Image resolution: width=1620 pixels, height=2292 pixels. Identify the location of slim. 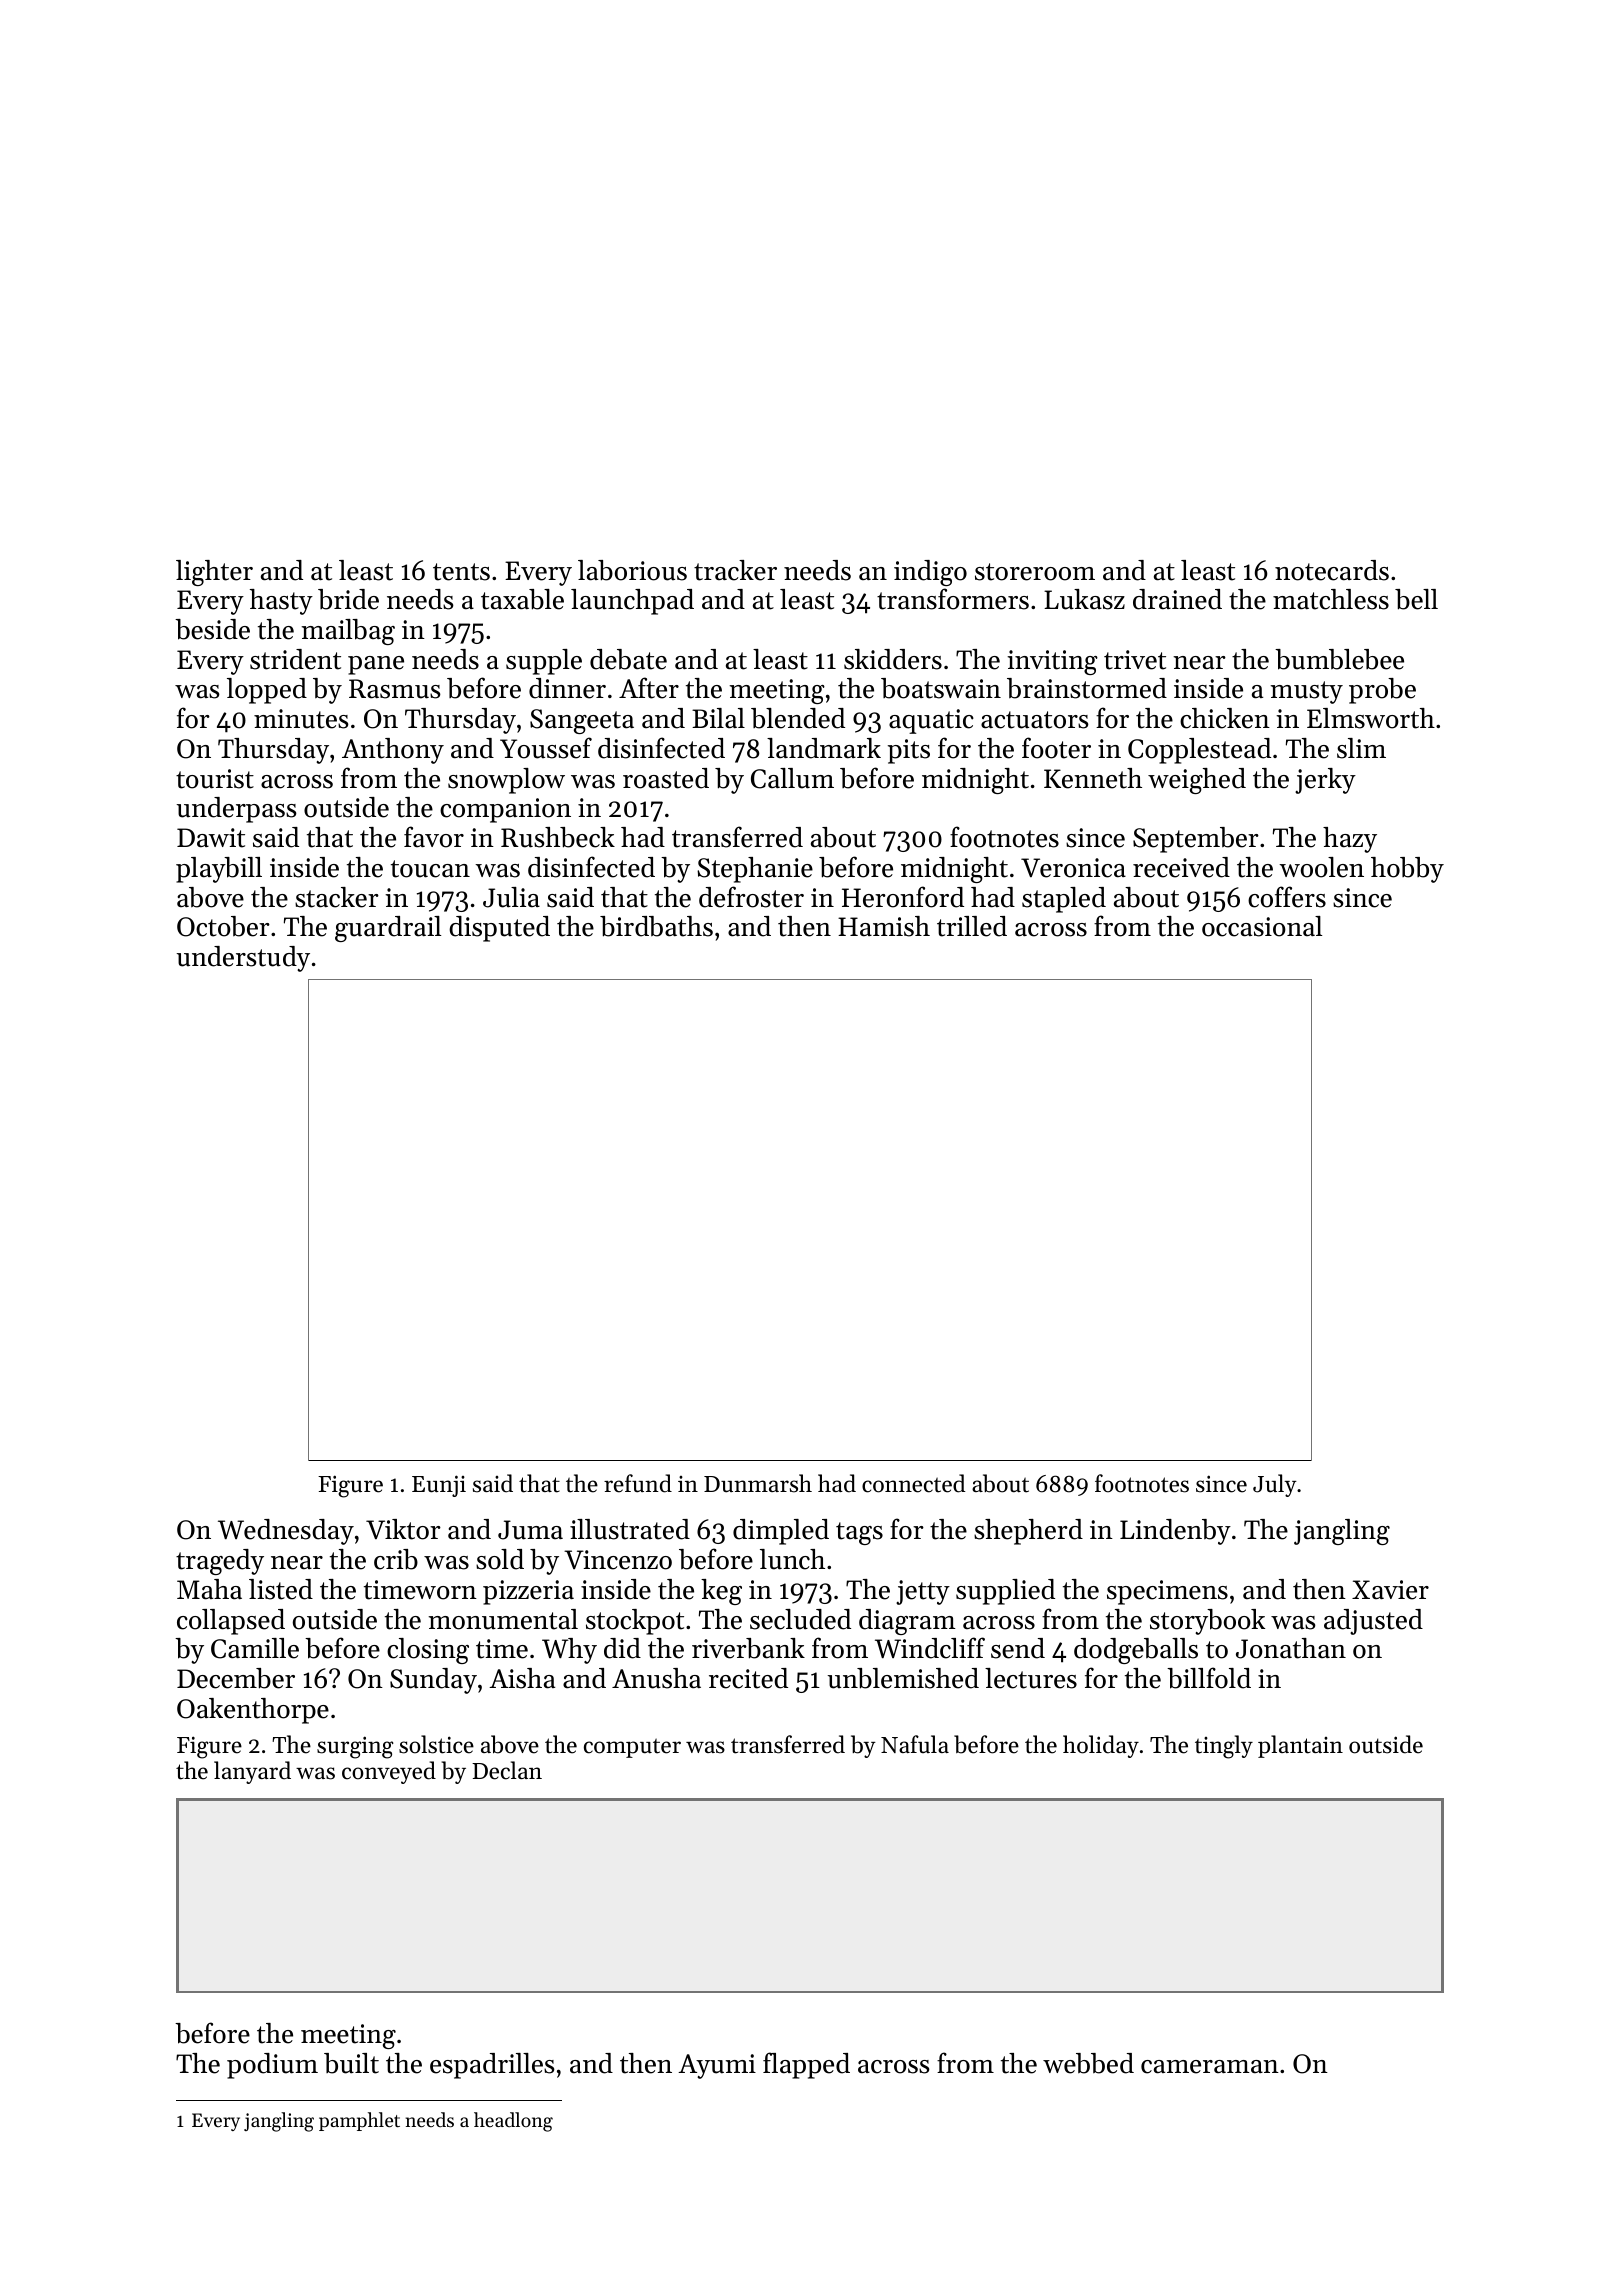
(1361, 748).
